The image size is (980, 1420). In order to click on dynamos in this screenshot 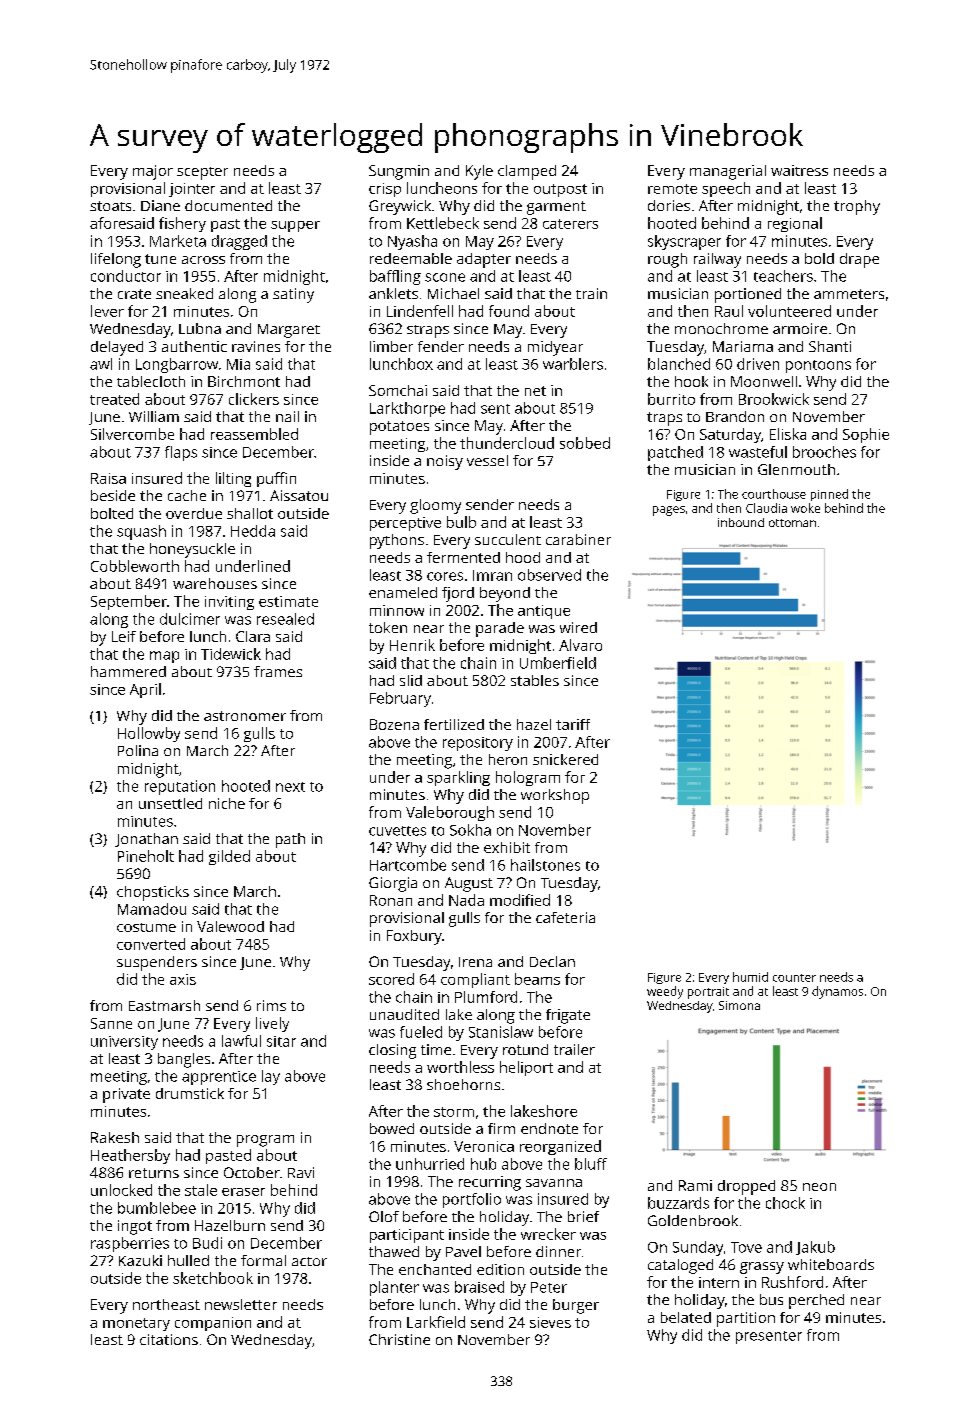, I will do `click(837, 992)`.
